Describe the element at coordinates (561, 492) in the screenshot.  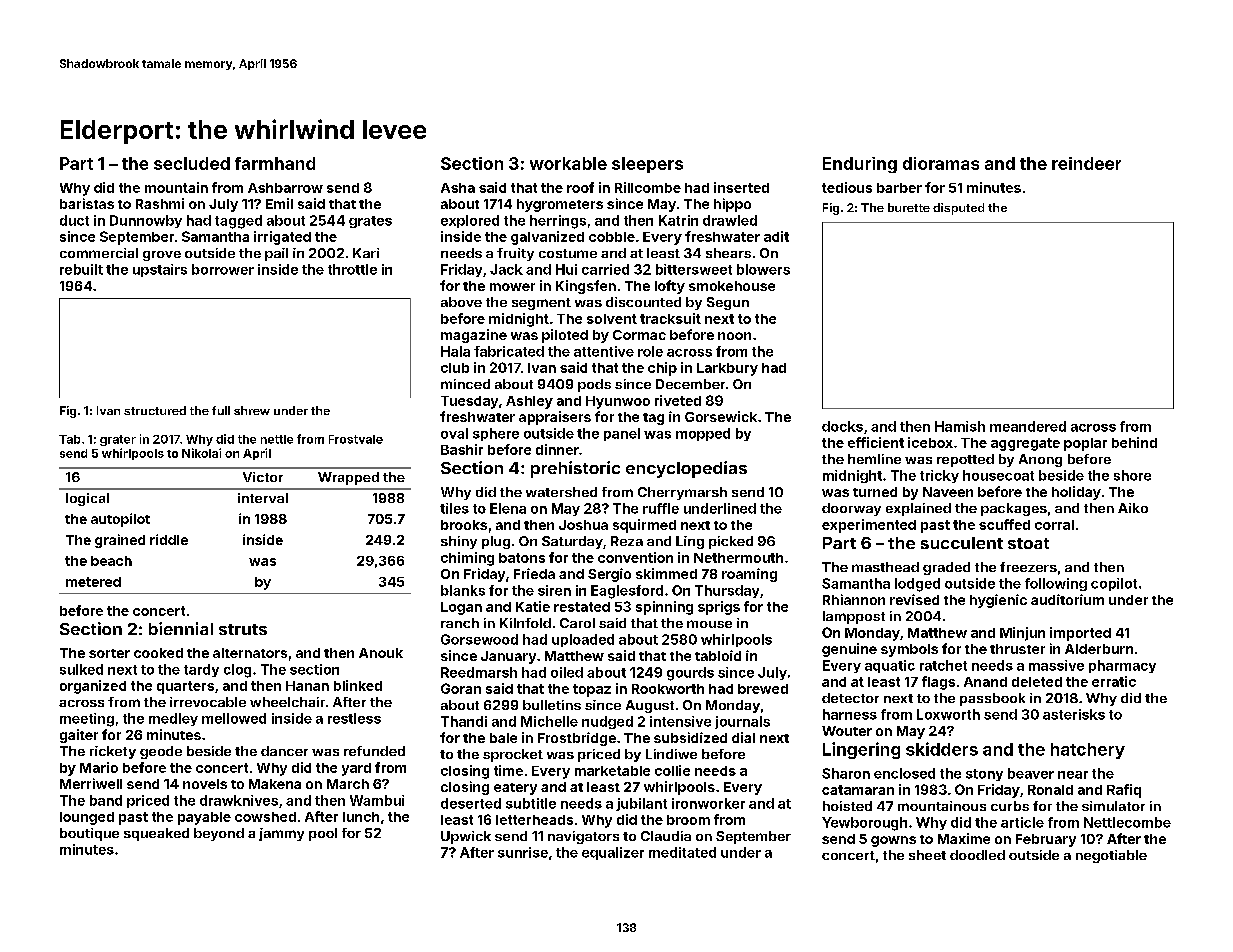
I see `watershed` at that location.
